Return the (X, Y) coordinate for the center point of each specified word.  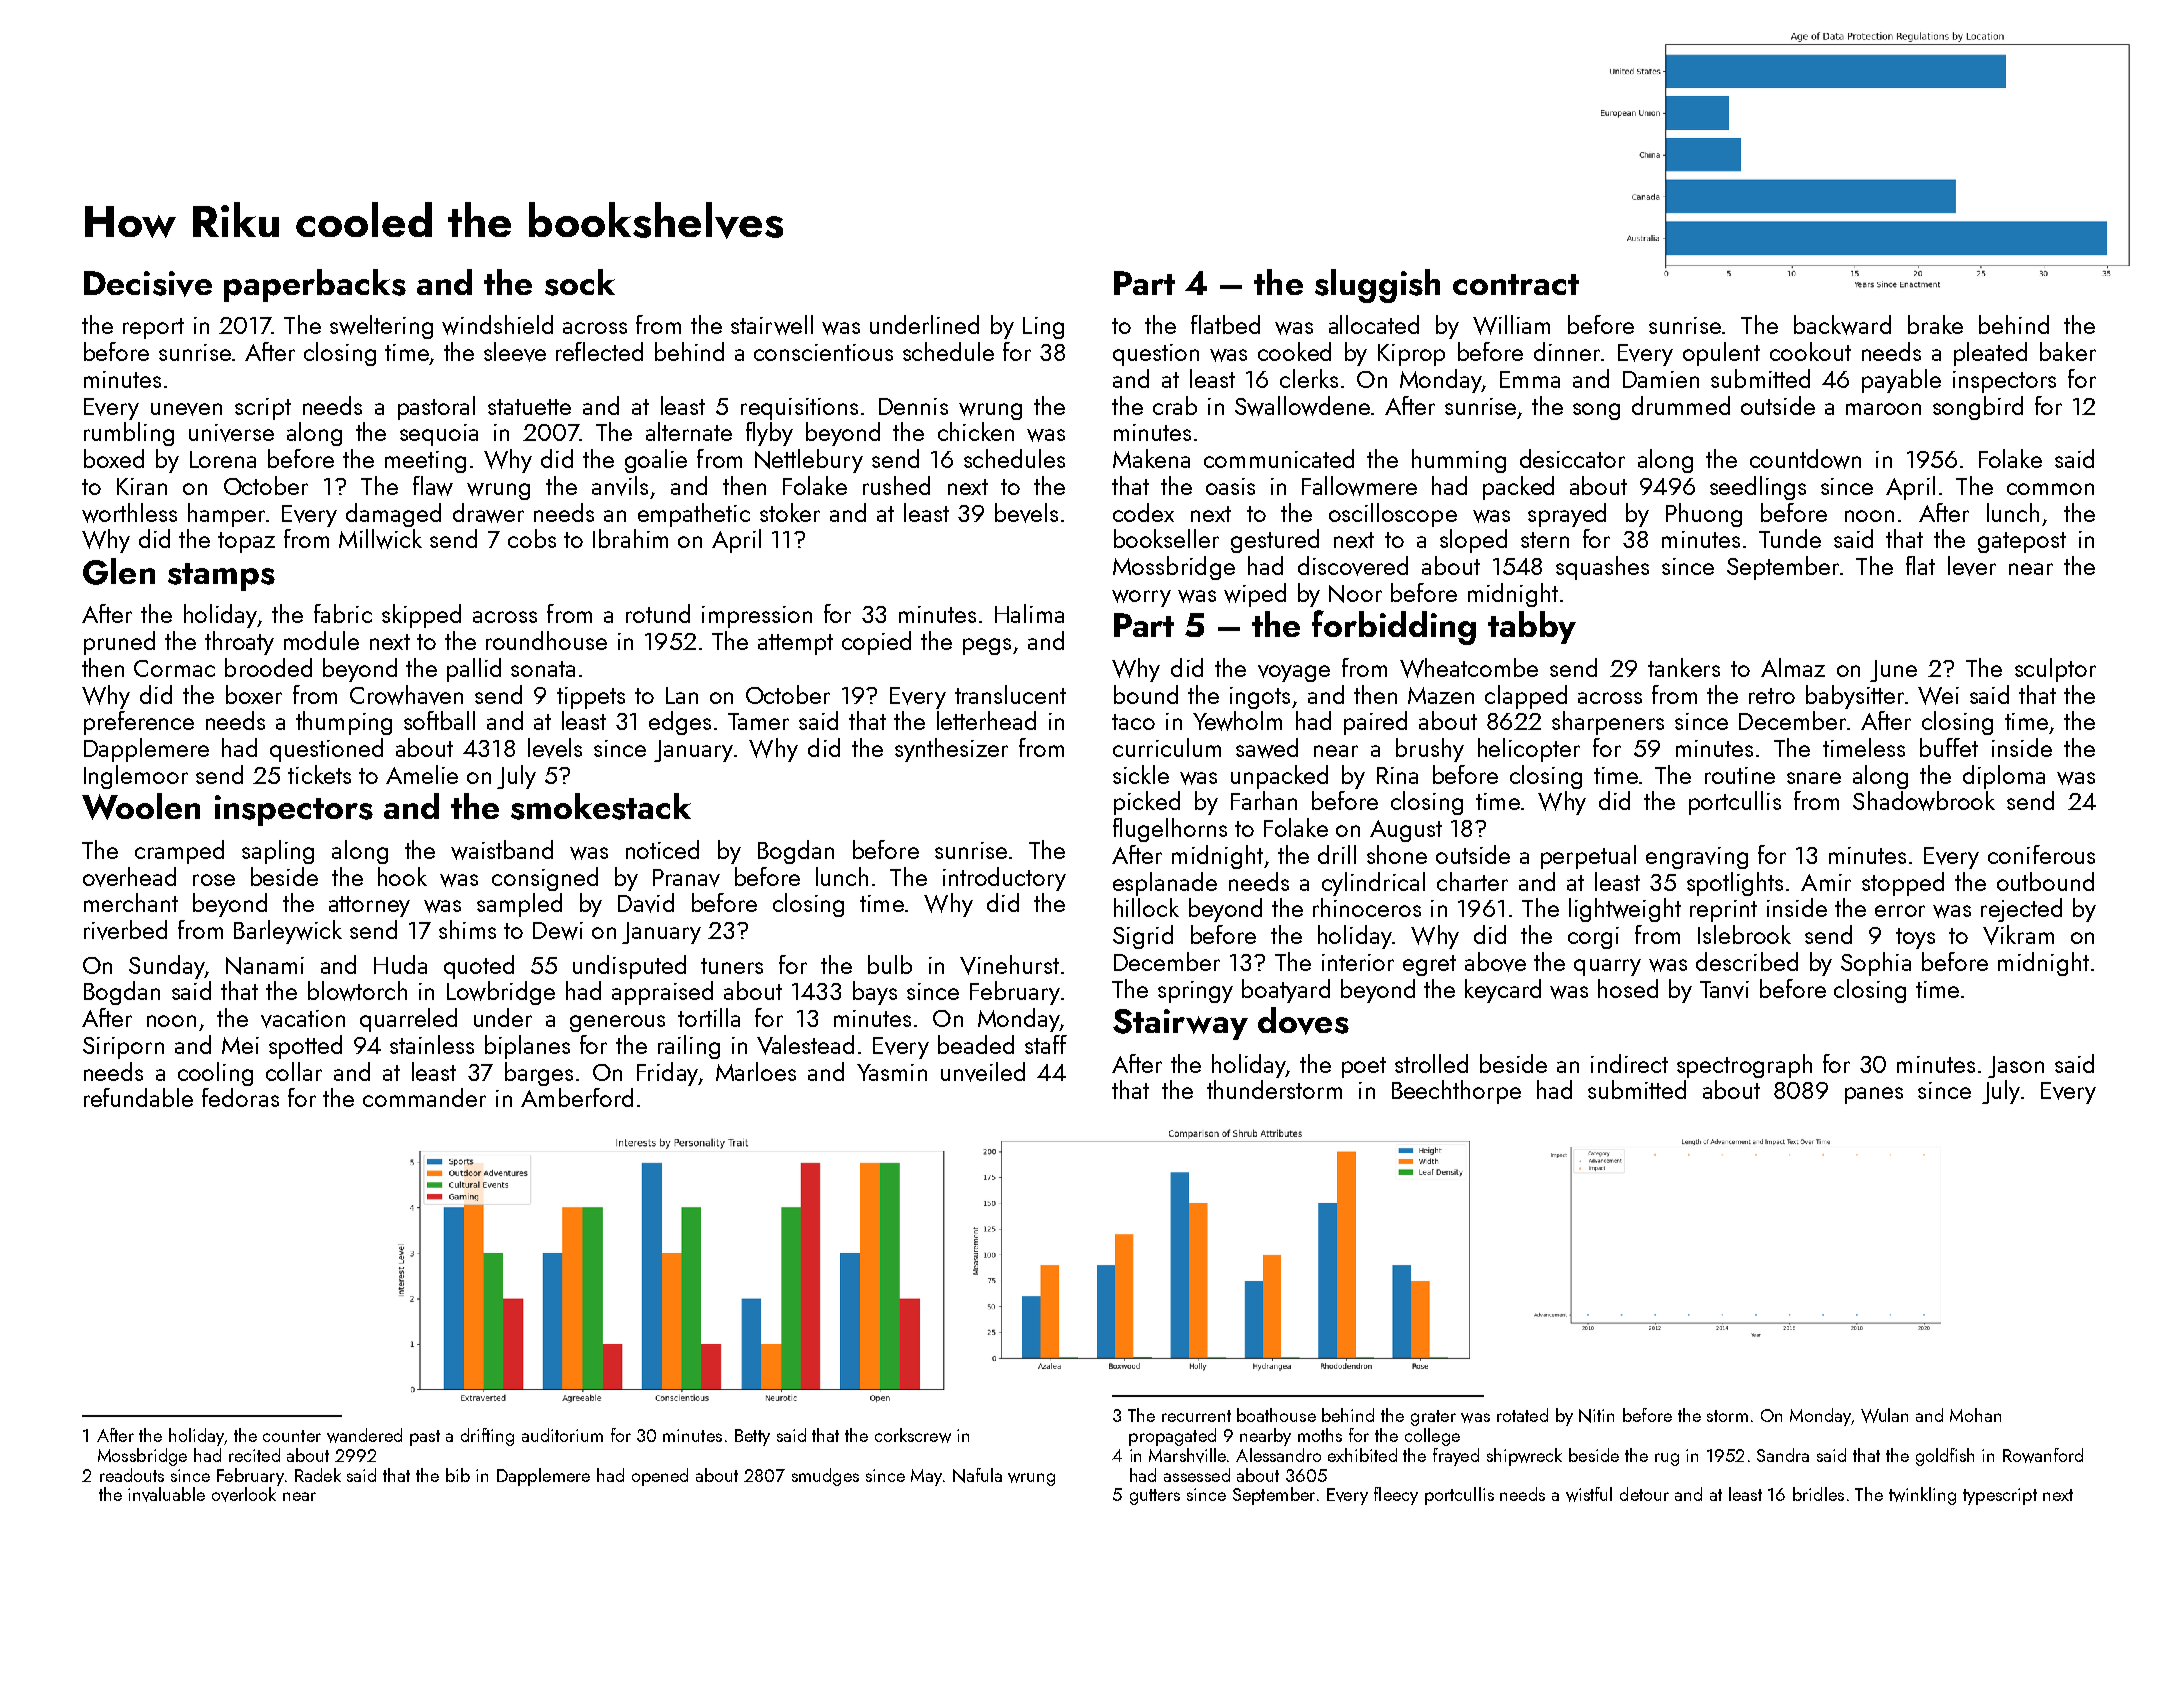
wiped (1255, 595)
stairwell (772, 325)
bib (458, 1475)
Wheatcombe (1469, 668)
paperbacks (315, 285)
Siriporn (123, 1048)
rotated (1522, 1415)
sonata (543, 669)
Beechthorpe (1456, 1092)
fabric (343, 613)
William (1511, 325)
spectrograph (1744, 1066)
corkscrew (913, 1435)
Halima (1029, 613)
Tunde (1790, 538)
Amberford (577, 1097)
